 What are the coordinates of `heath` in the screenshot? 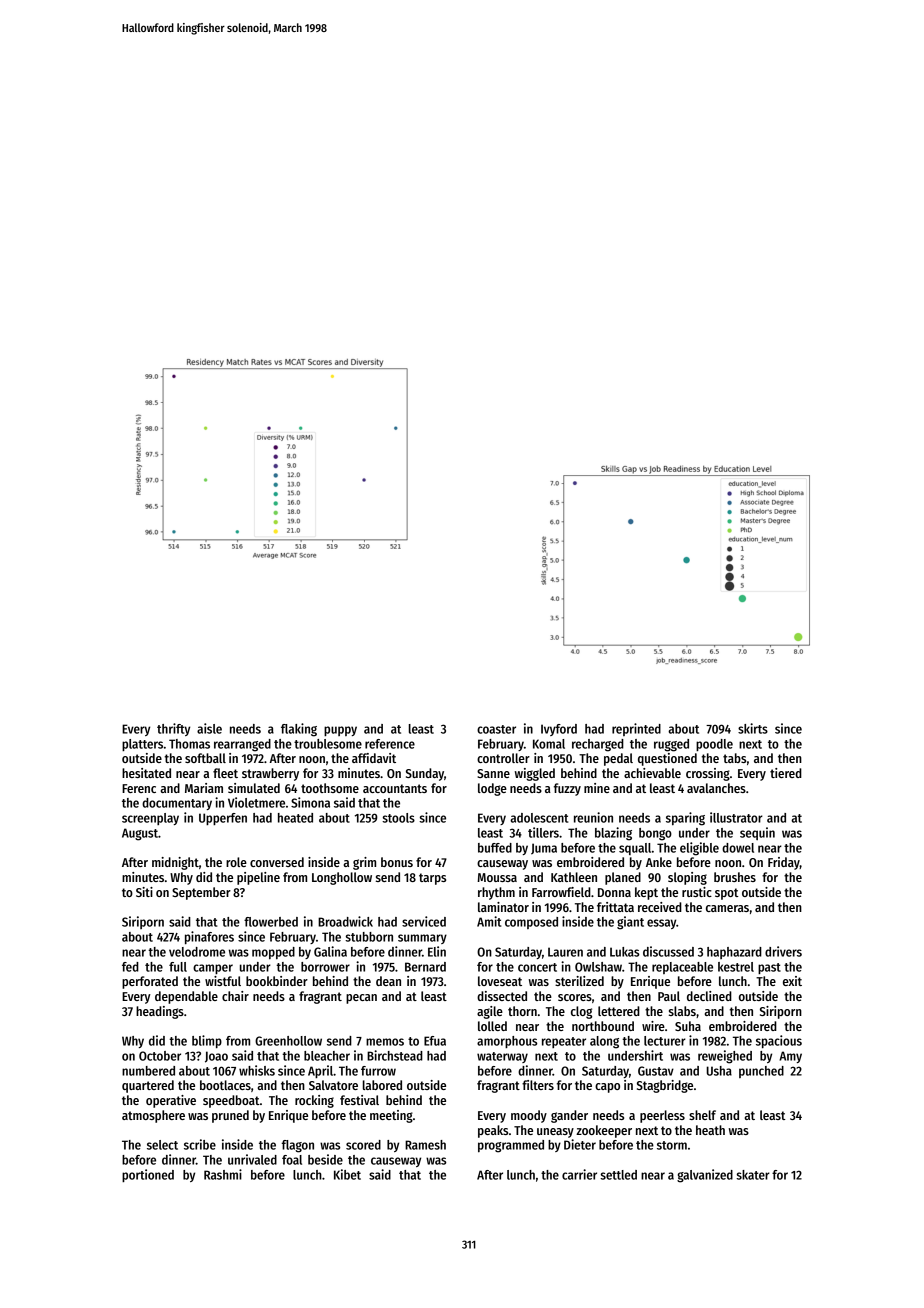 It's located at (710, 1130).
